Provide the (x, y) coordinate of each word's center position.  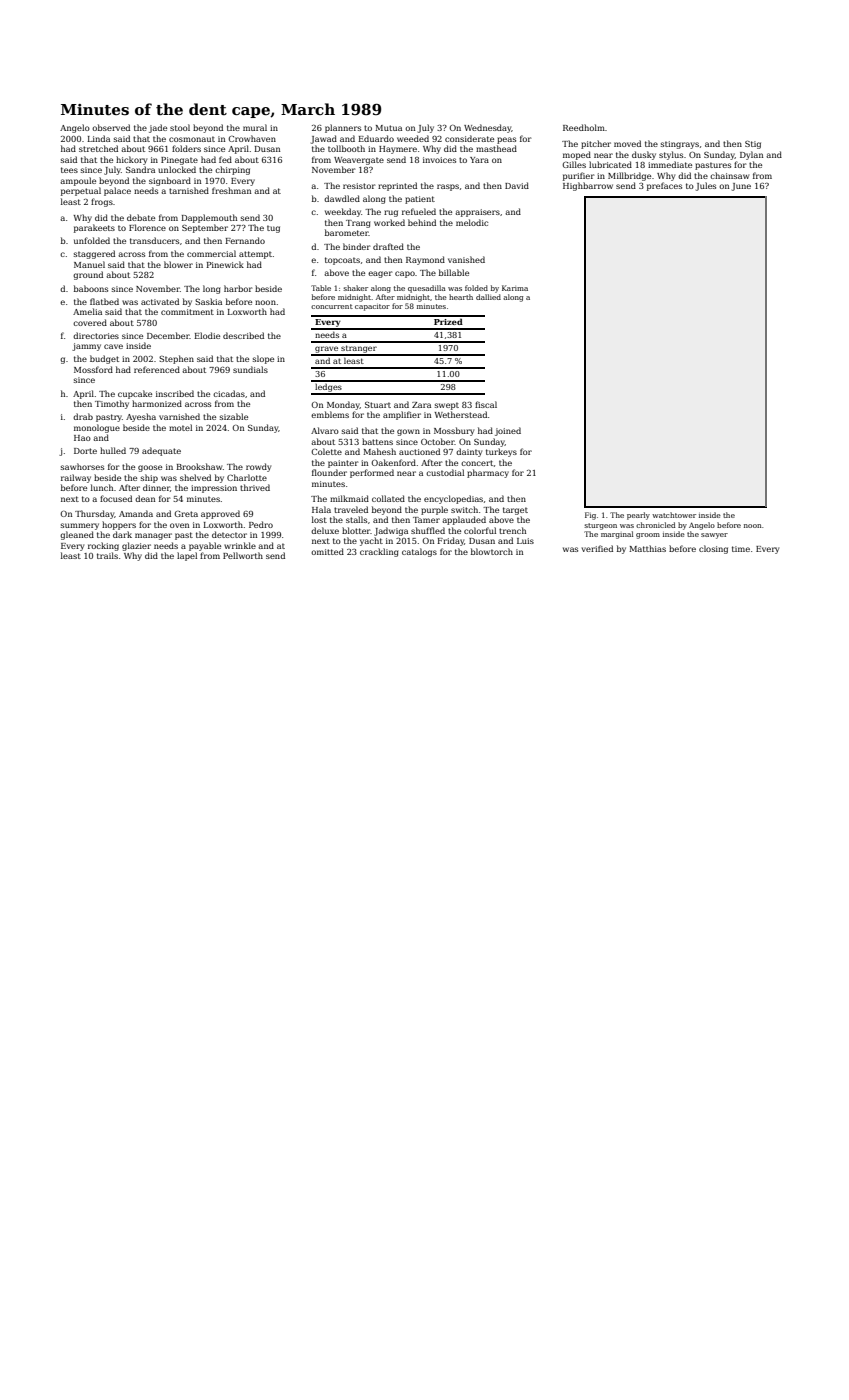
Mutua (388, 128)
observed (111, 127)
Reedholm (584, 127)
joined (508, 431)
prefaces (664, 186)
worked (389, 222)
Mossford (93, 369)
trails (107, 555)
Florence (147, 227)
